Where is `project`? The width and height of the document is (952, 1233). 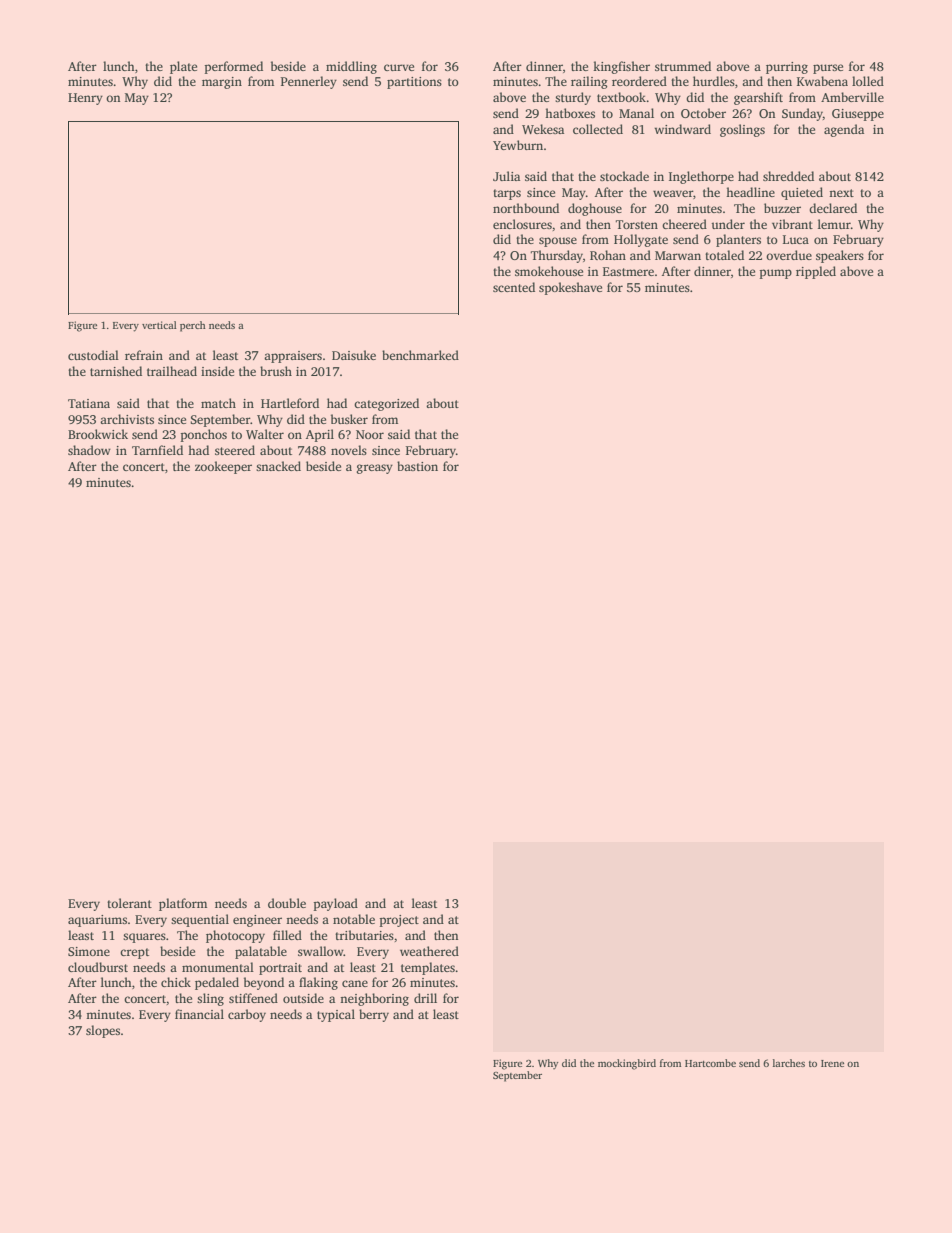
project is located at coordinates (399, 921).
